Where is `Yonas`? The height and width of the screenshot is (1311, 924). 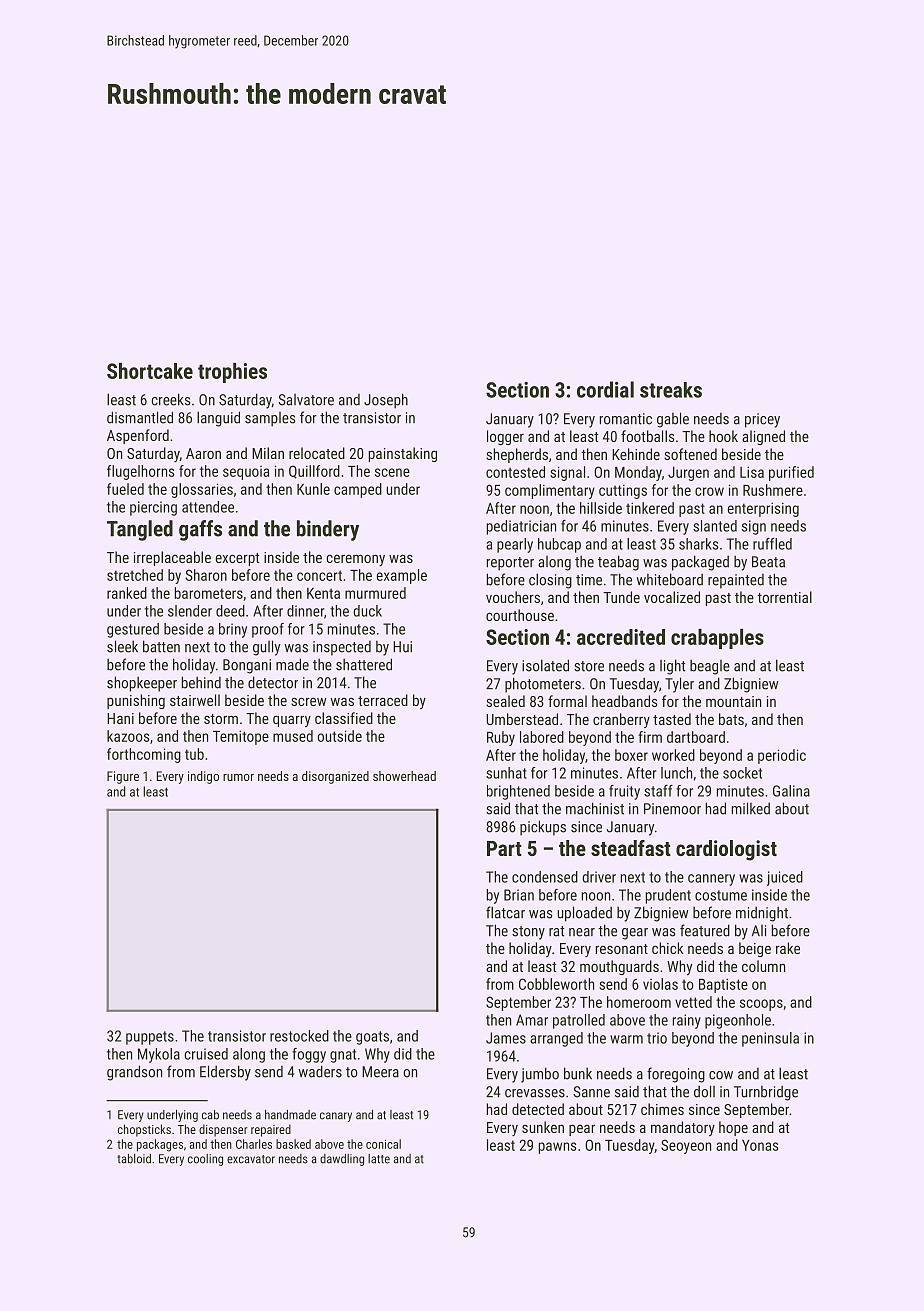
Yonas is located at coordinates (760, 1145).
